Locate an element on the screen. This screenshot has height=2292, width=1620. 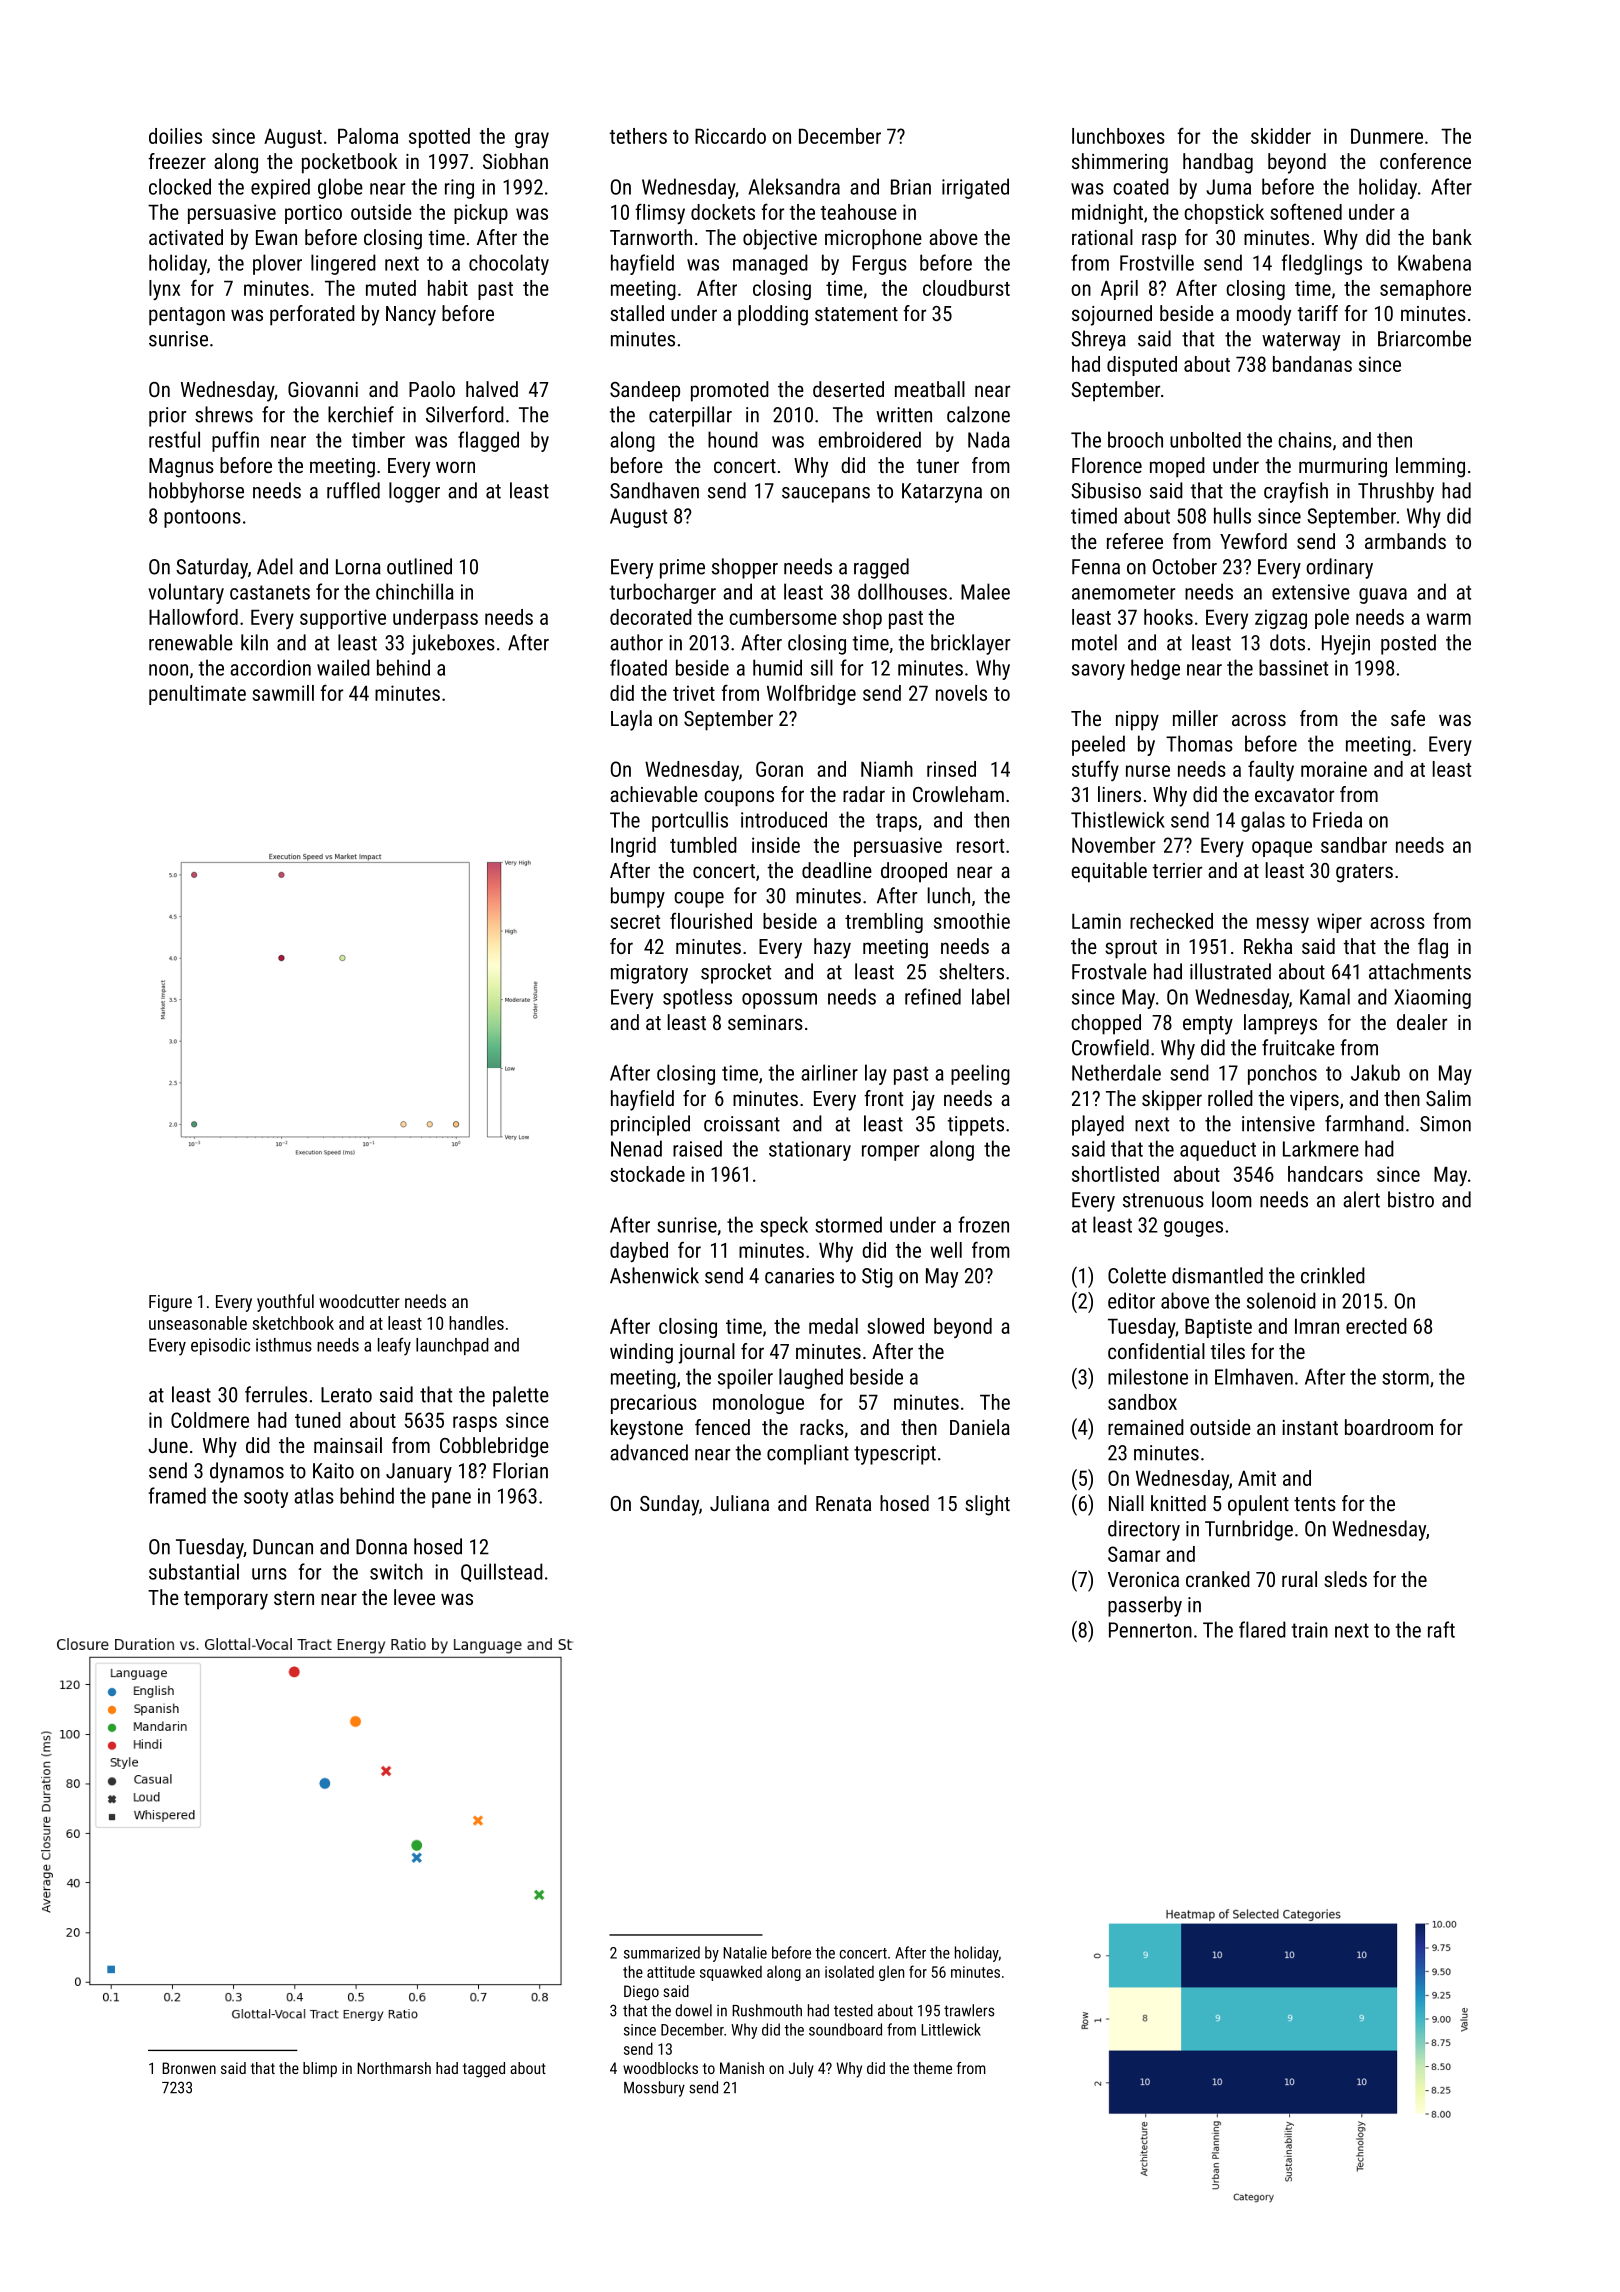
lynx is located at coordinates (164, 290).
